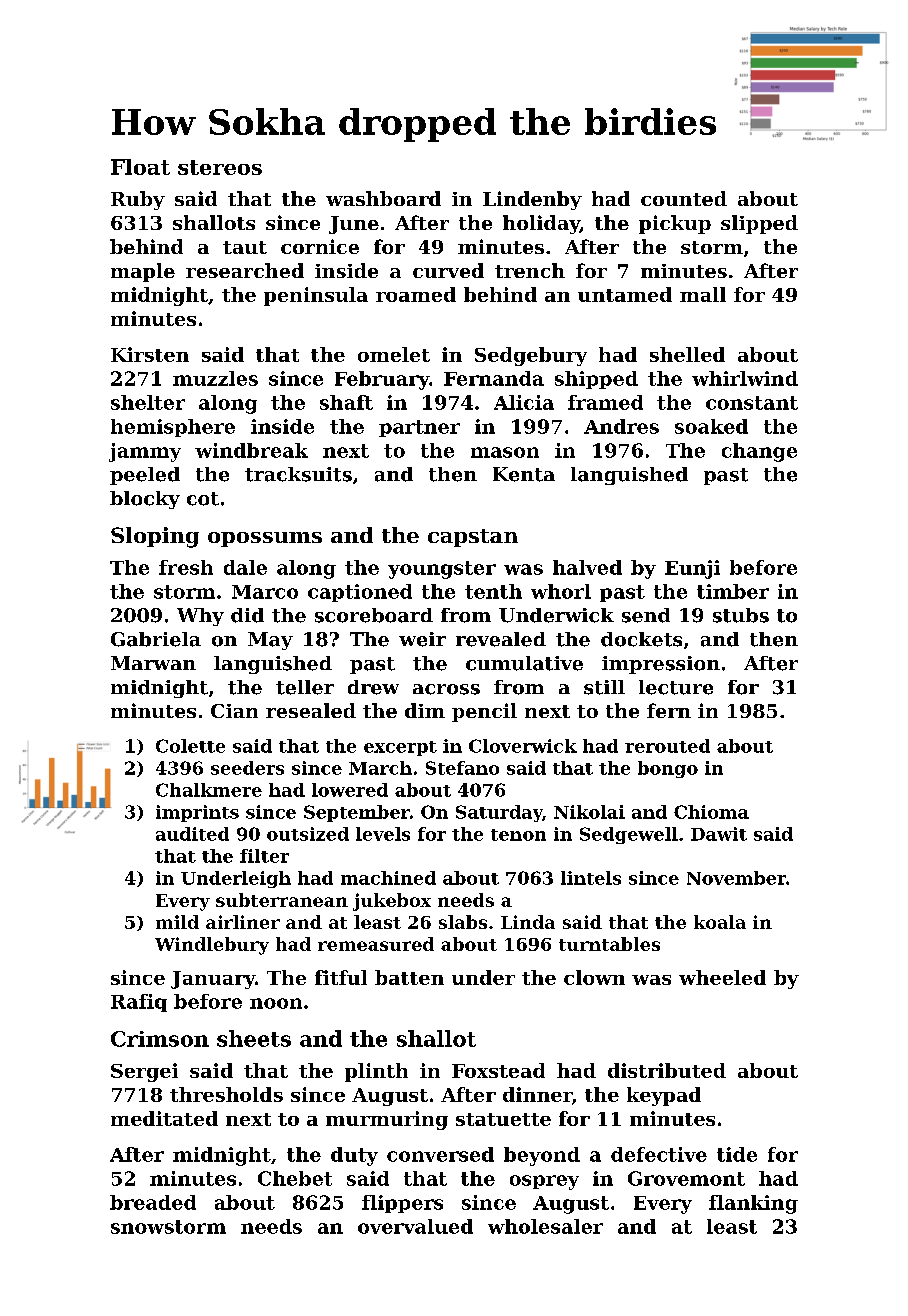  I want to click on maple, so click(143, 272).
